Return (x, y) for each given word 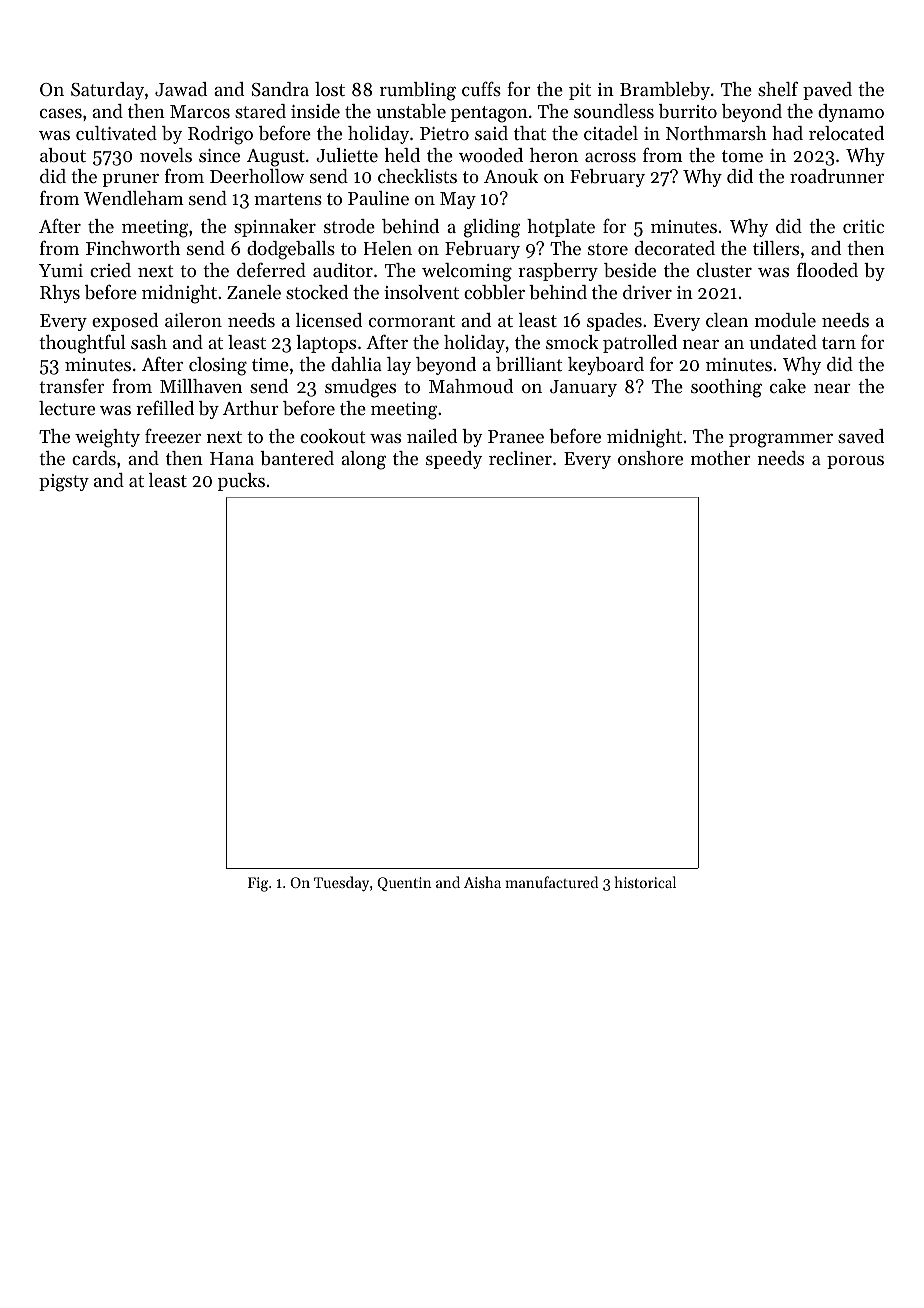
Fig (258, 884)
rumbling (418, 91)
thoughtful (82, 344)
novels (166, 155)
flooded (827, 269)
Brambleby (665, 91)
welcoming (467, 272)
